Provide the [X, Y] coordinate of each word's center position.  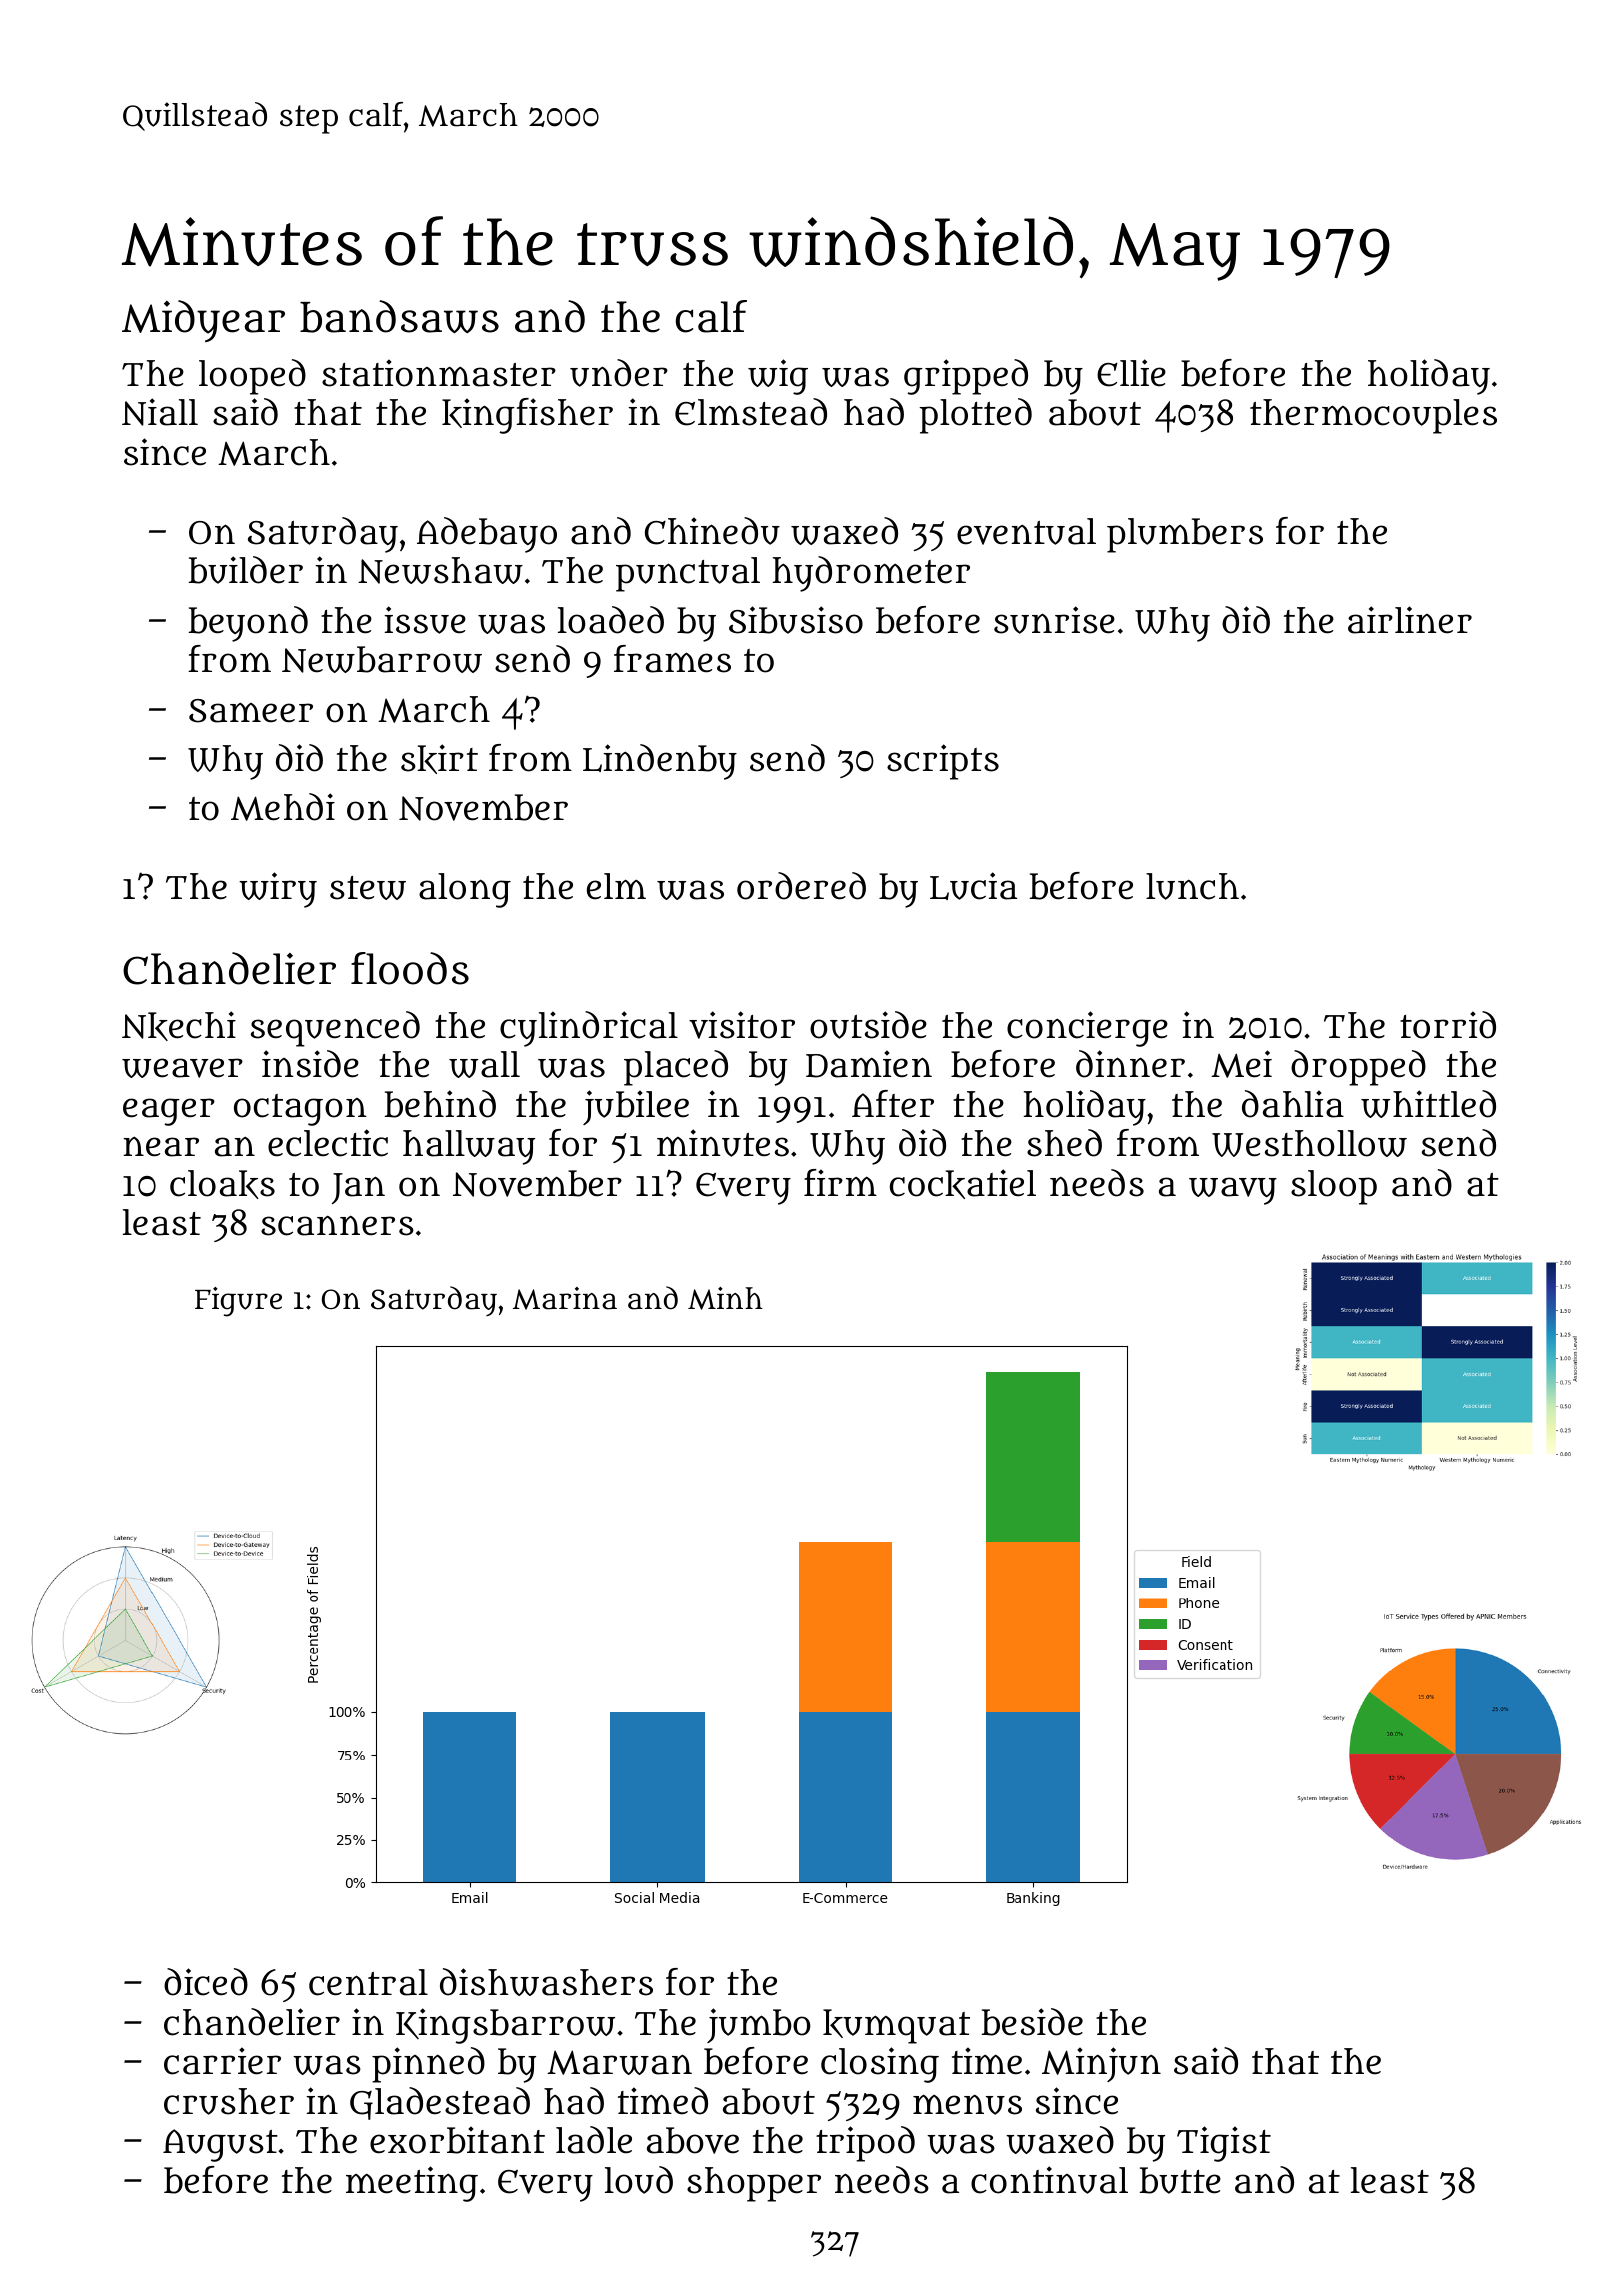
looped [252, 377]
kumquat [896, 2026]
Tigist [1224, 2144]
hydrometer [871, 574]
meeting [412, 2184]
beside [1032, 2022]
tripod [865, 2144]
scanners [337, 1225]
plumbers [1185, 535]
